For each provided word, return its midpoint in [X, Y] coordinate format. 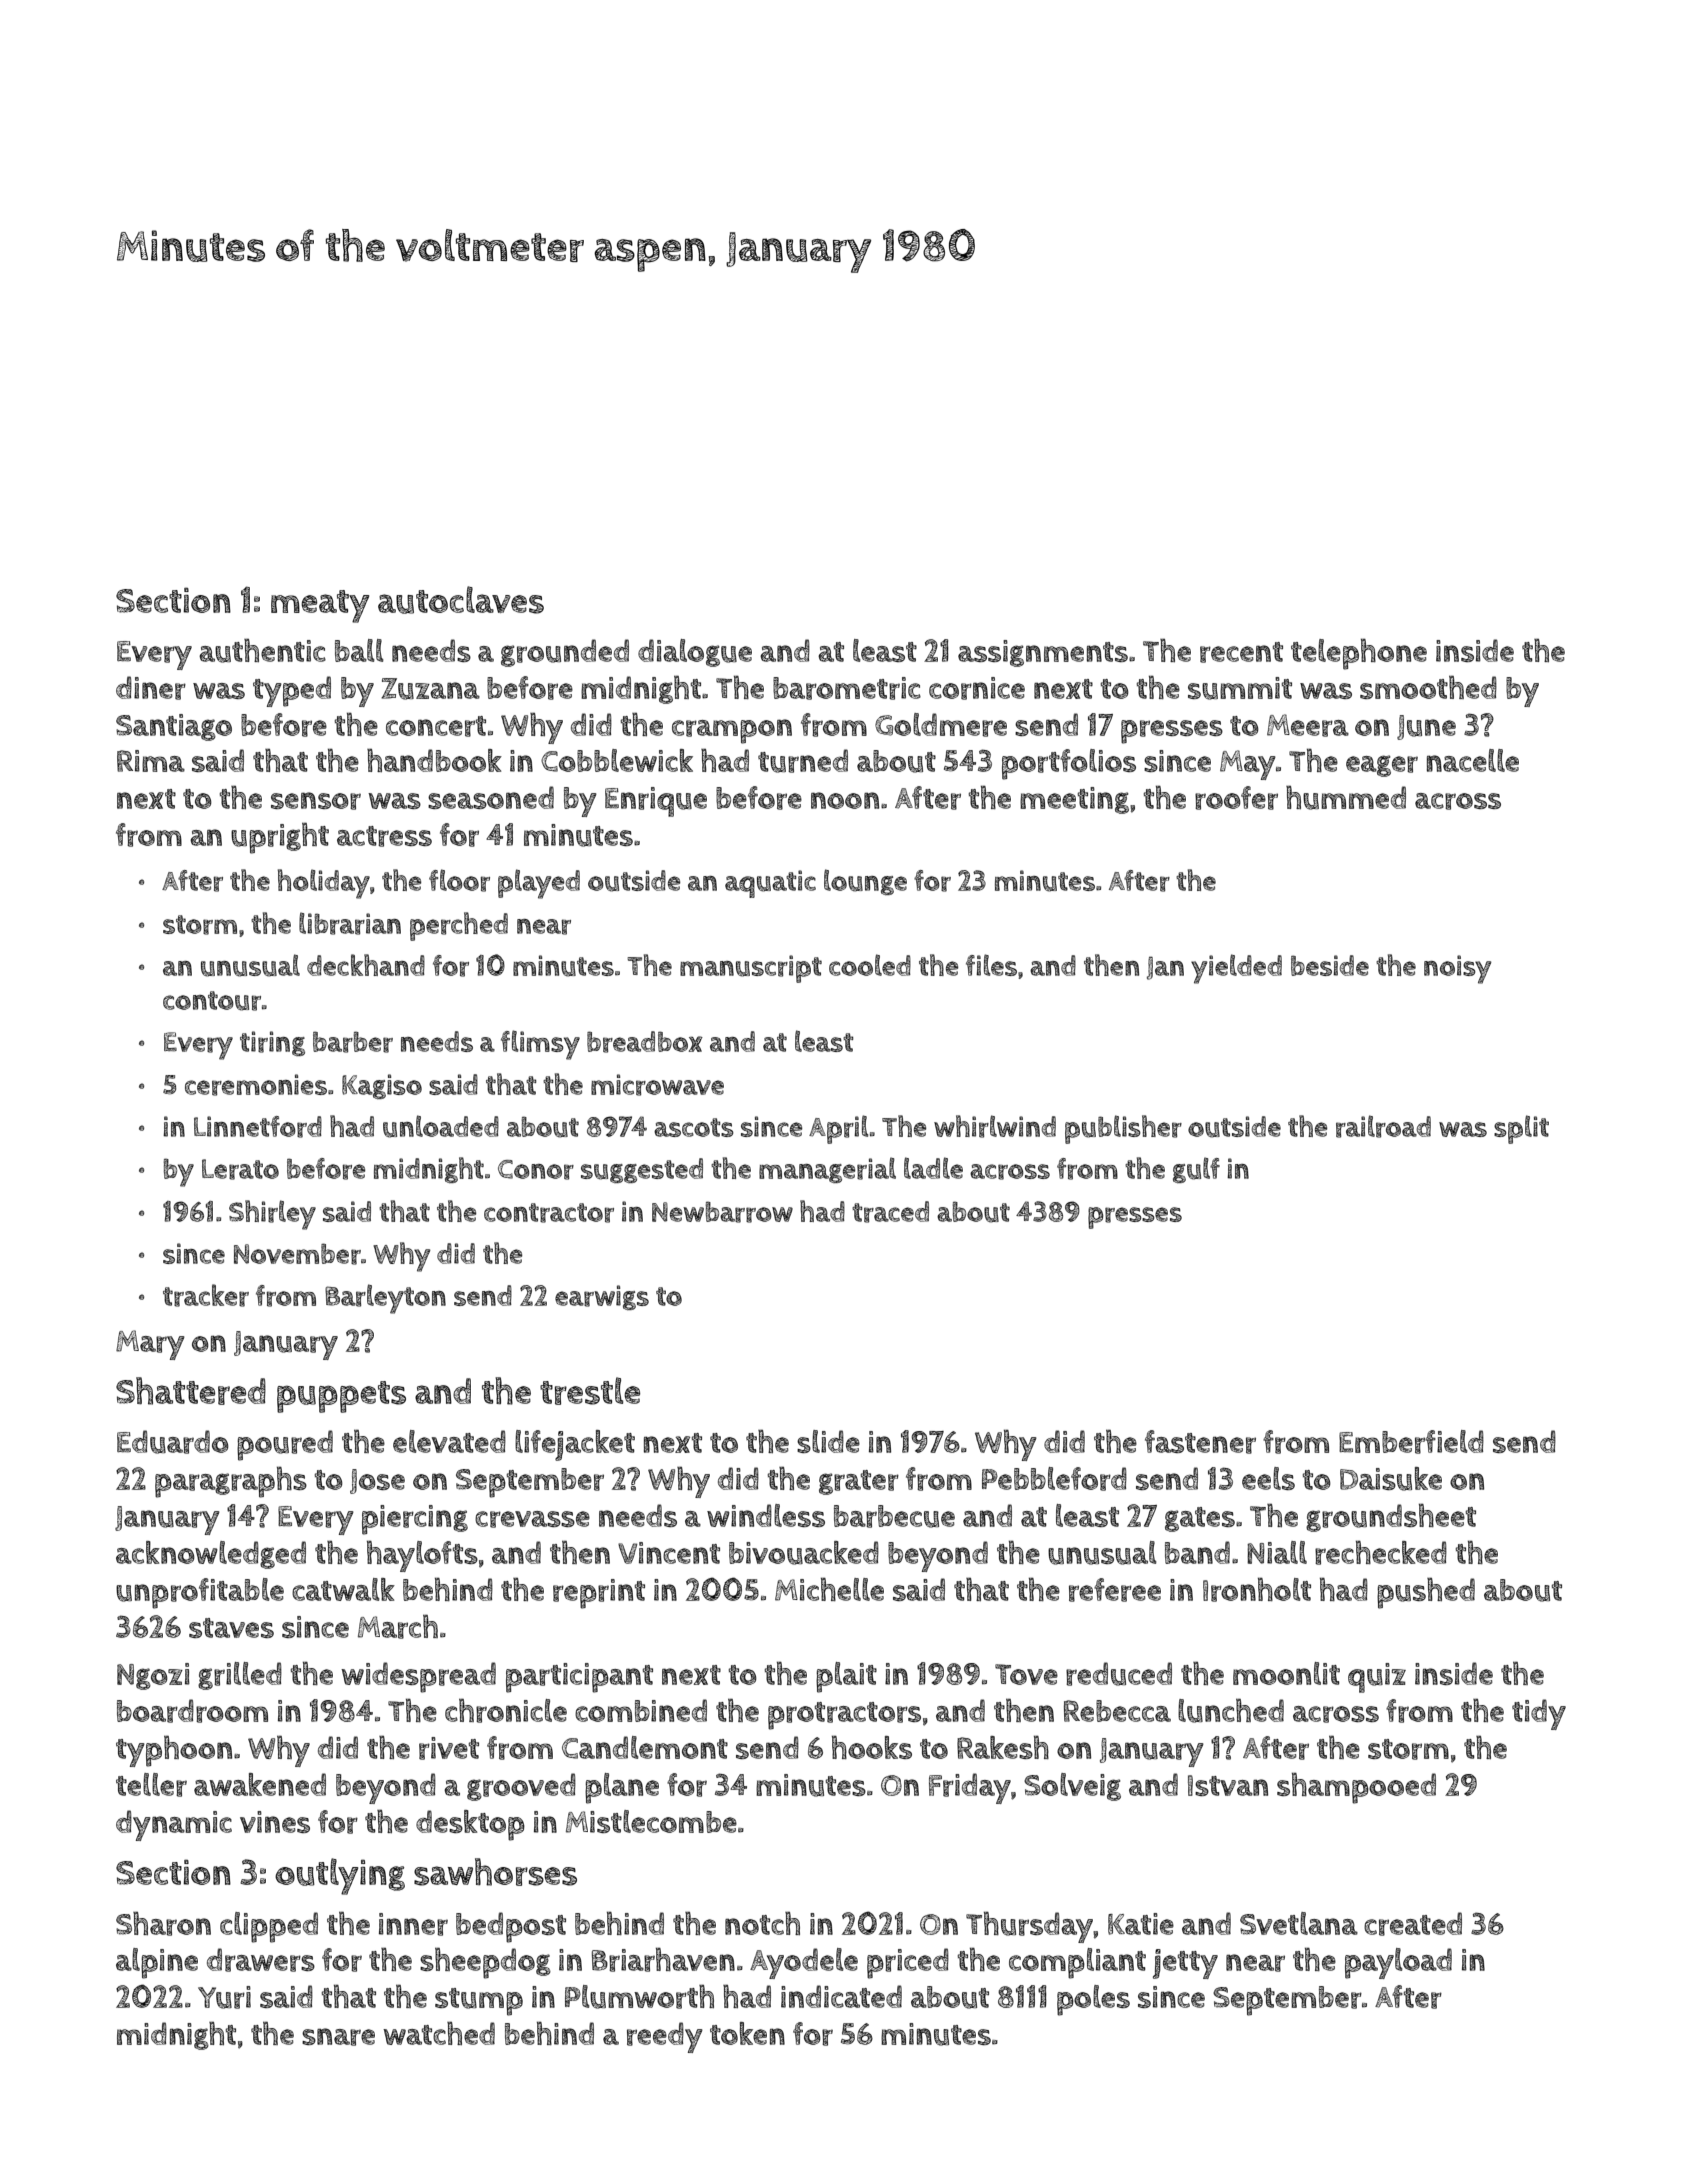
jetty [1185, 1964]
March [398, 1627]
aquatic [770, 884]
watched [439, 2033]
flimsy [540, 1045]
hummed [1346, 797]
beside [1330, 965]
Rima [151, 761]
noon [845, 800]
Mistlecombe [651, 1821]
